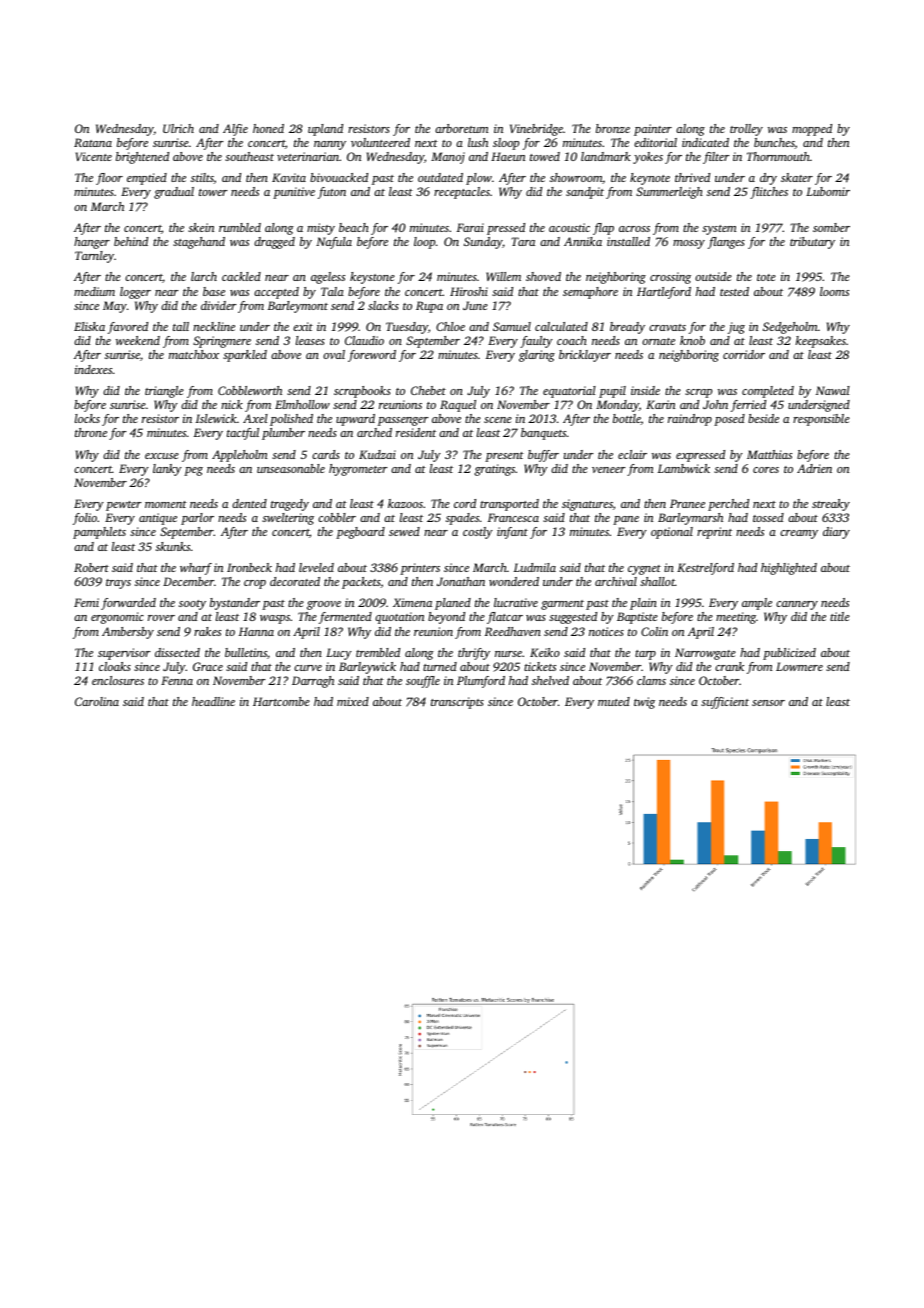 The height and width of the screenshot is (1308, 924). Describe the element at coordinates (94, 156) in the screenshot. I see `Vicente` at that location.
